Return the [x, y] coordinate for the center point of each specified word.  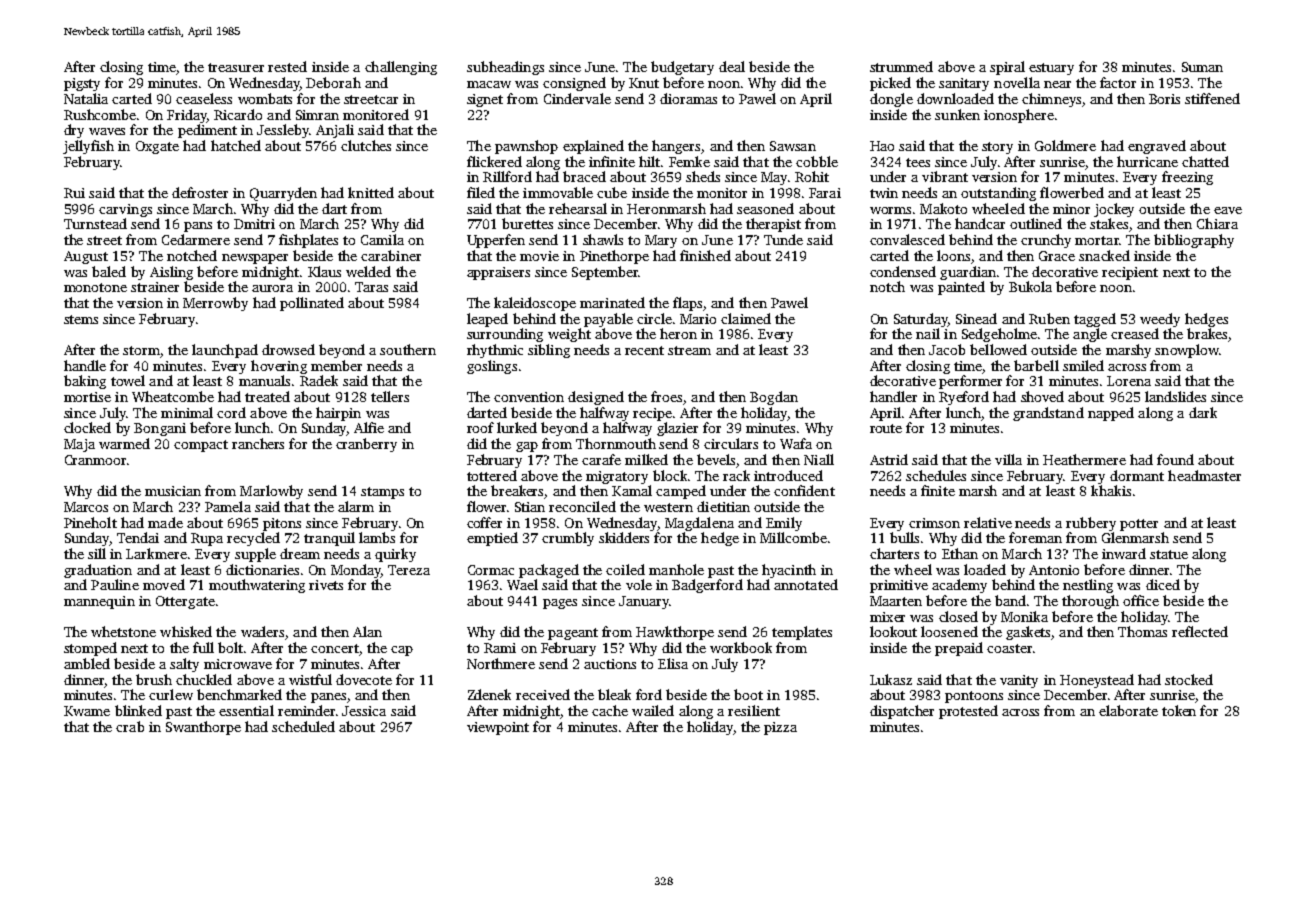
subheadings [505, 68]
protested [968, 712]
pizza [780, 728]
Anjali [335, 131]
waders [262, 631]
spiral [1007, 68]
